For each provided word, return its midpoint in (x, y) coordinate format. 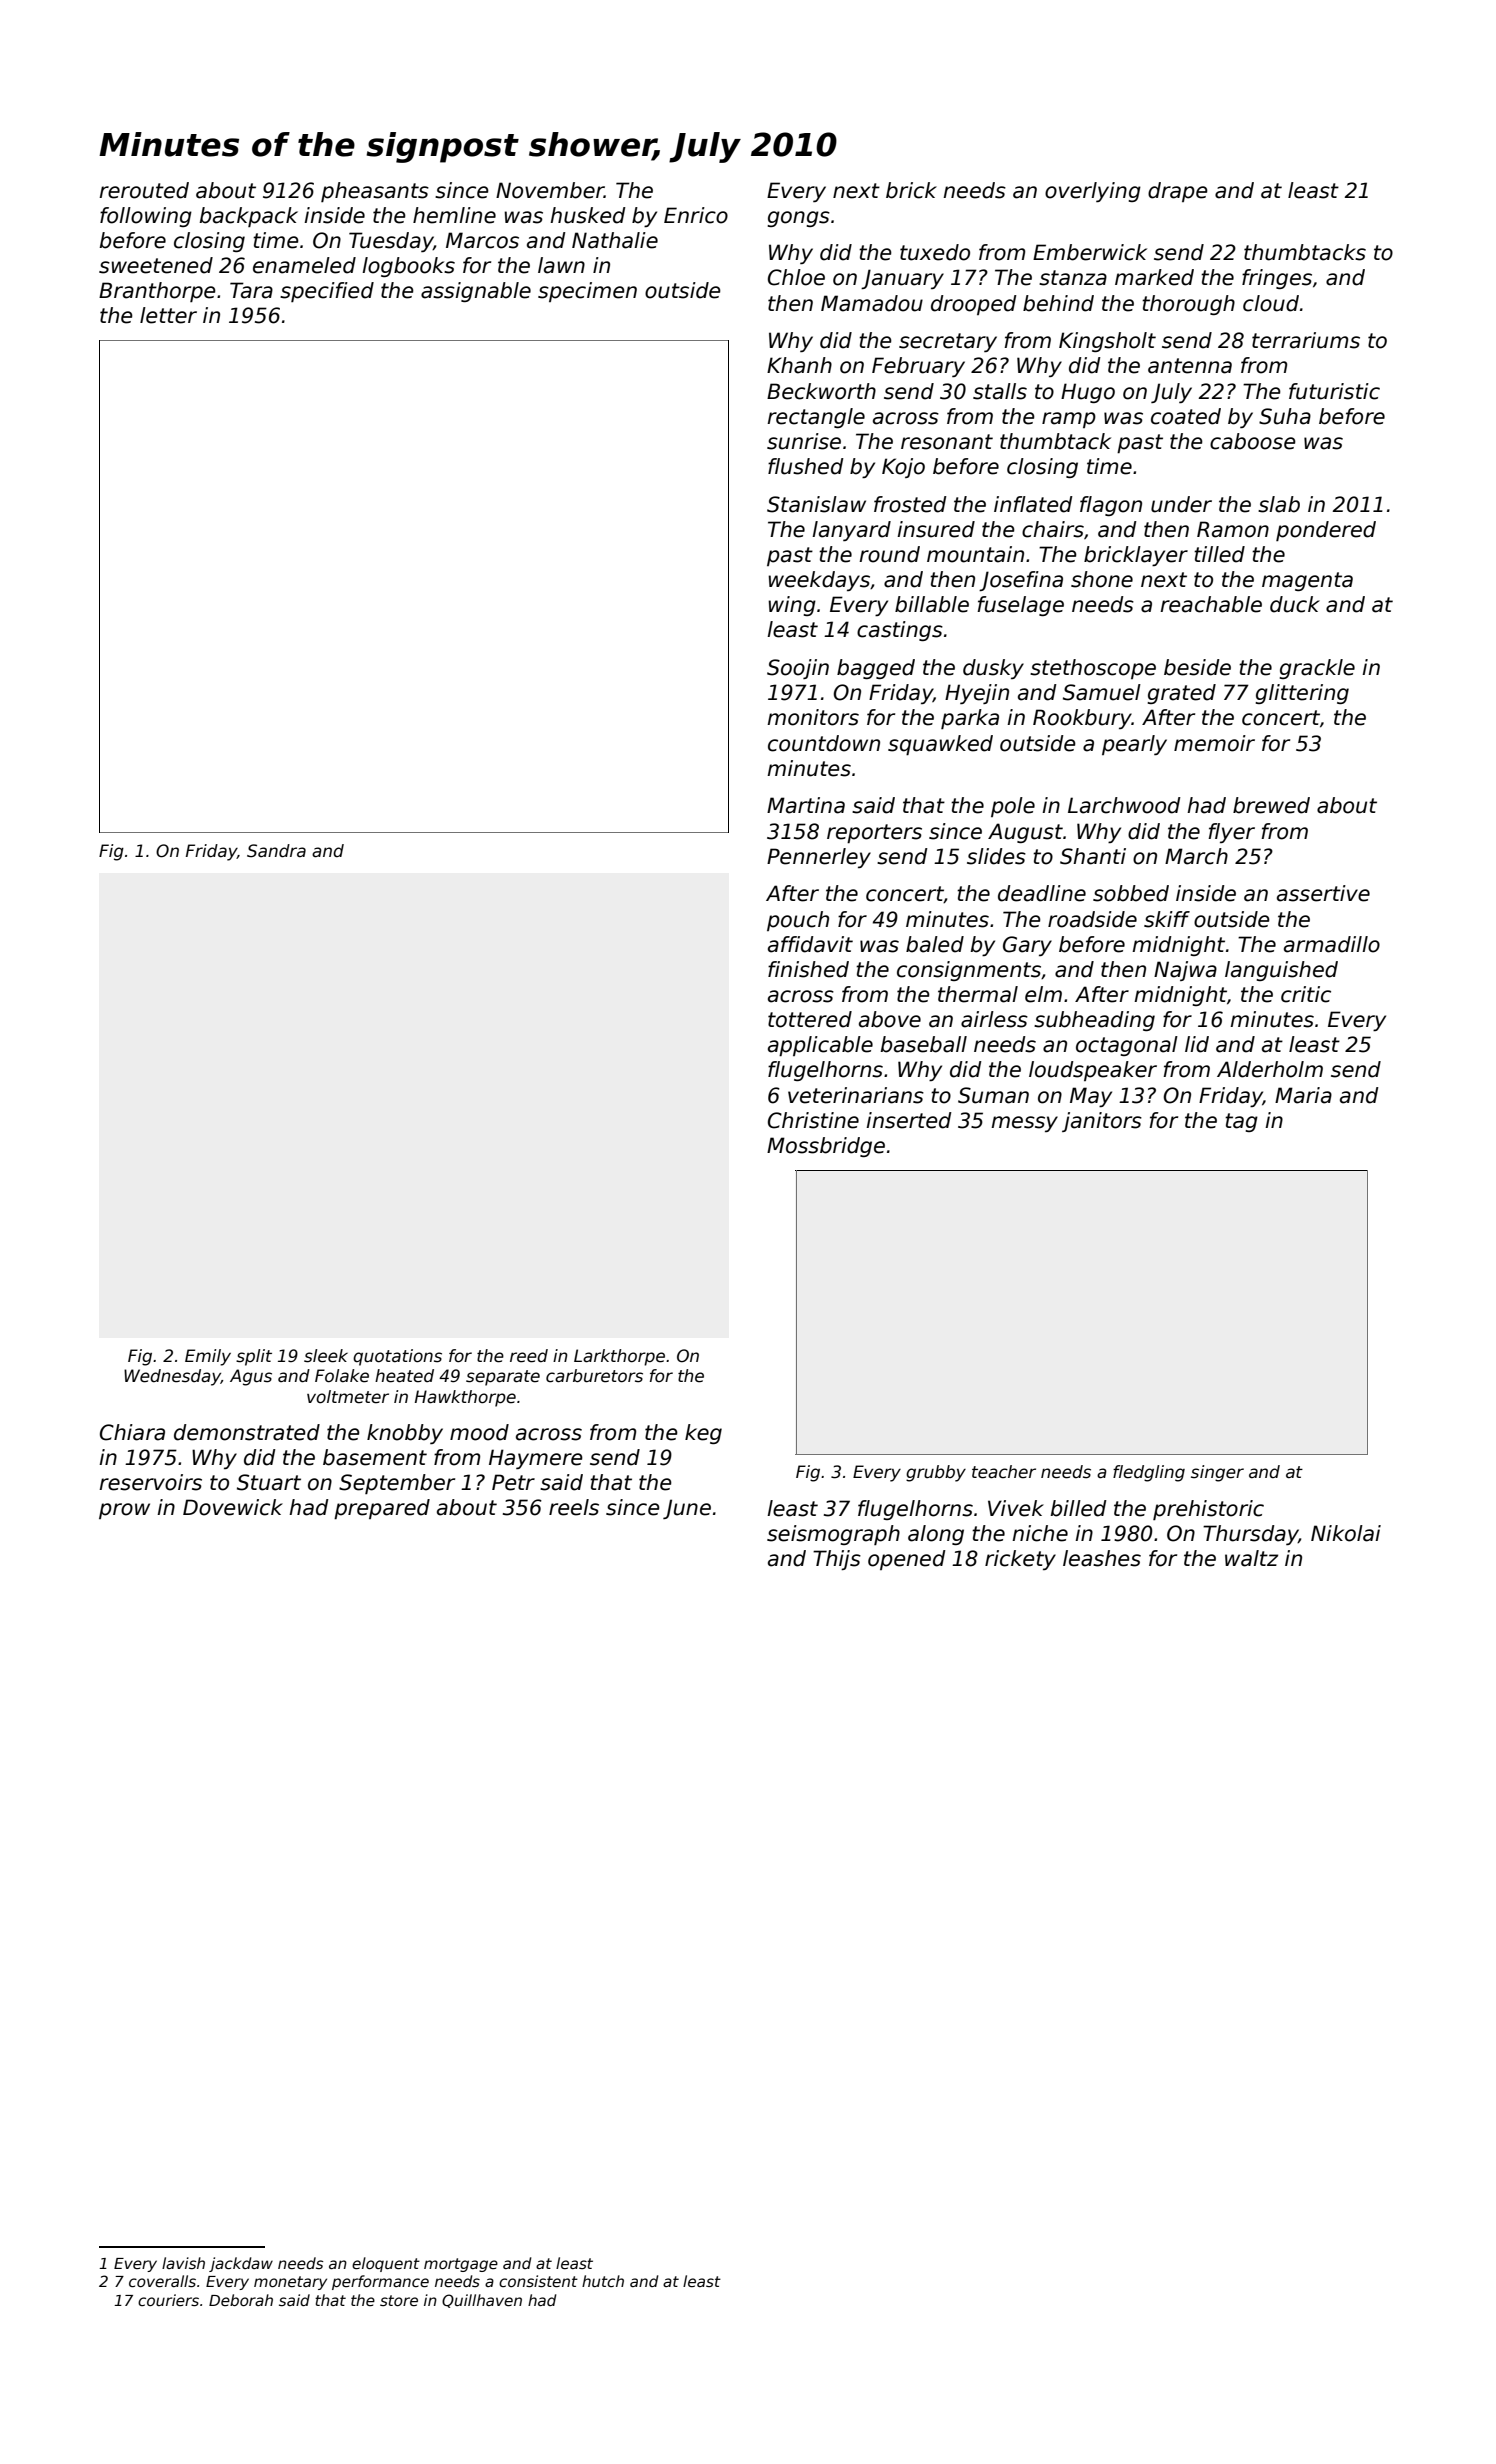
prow (124, 1511)
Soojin (798, 669)
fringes (1277, 279)
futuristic (1334, 391)
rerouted (144, 190)
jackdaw (241, 2264)
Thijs (837, 1560)
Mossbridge (826, 1147)
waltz (1251, 1558)
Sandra (276, 851)
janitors (1102, 1122)
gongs (799, 219)
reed (529, 1356)
